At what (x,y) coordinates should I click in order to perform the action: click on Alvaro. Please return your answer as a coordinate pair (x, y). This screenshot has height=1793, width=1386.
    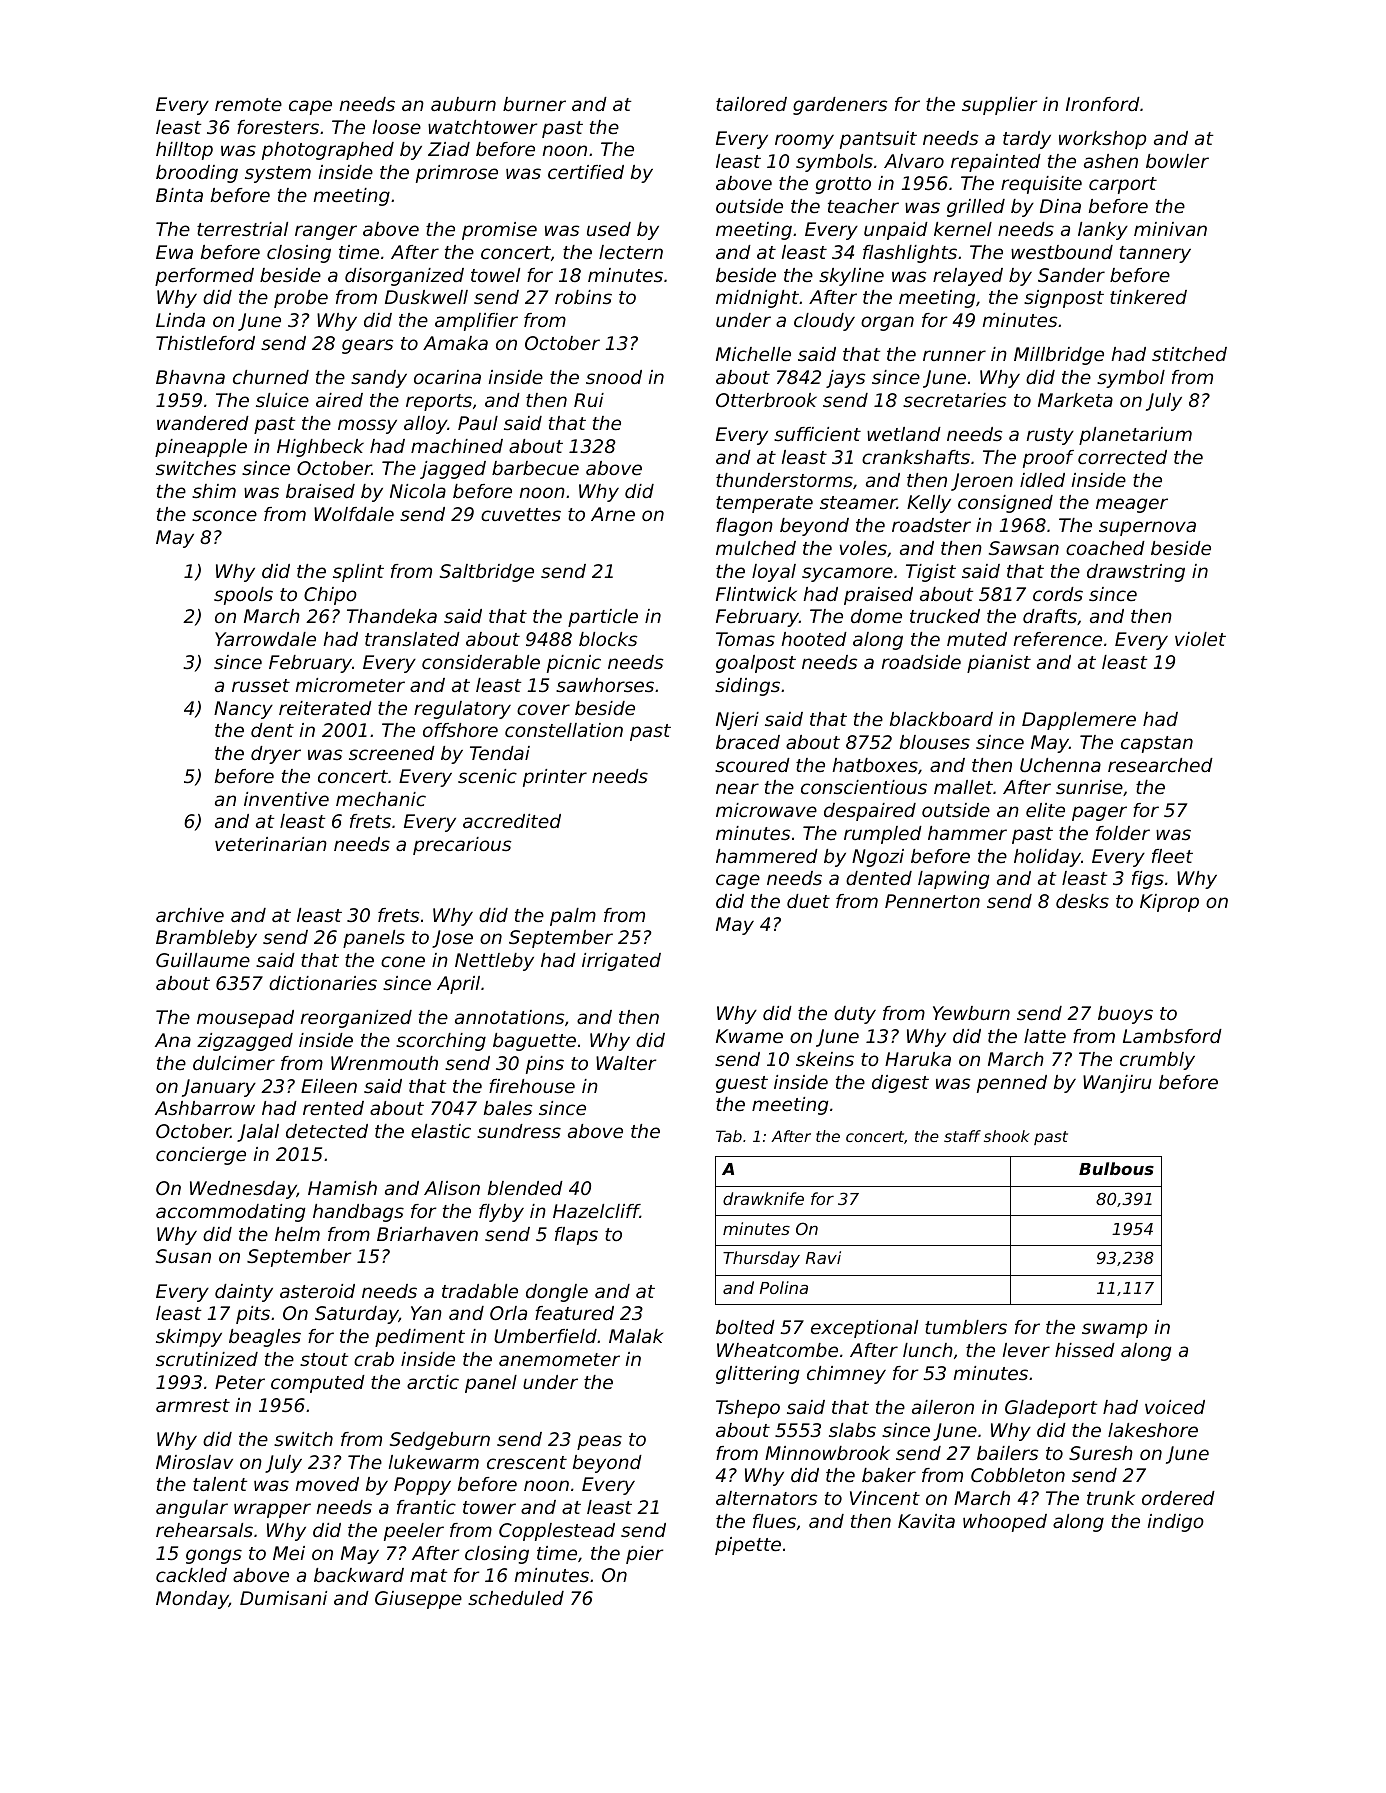
    Looking at the image, I should click on (914, 161).
